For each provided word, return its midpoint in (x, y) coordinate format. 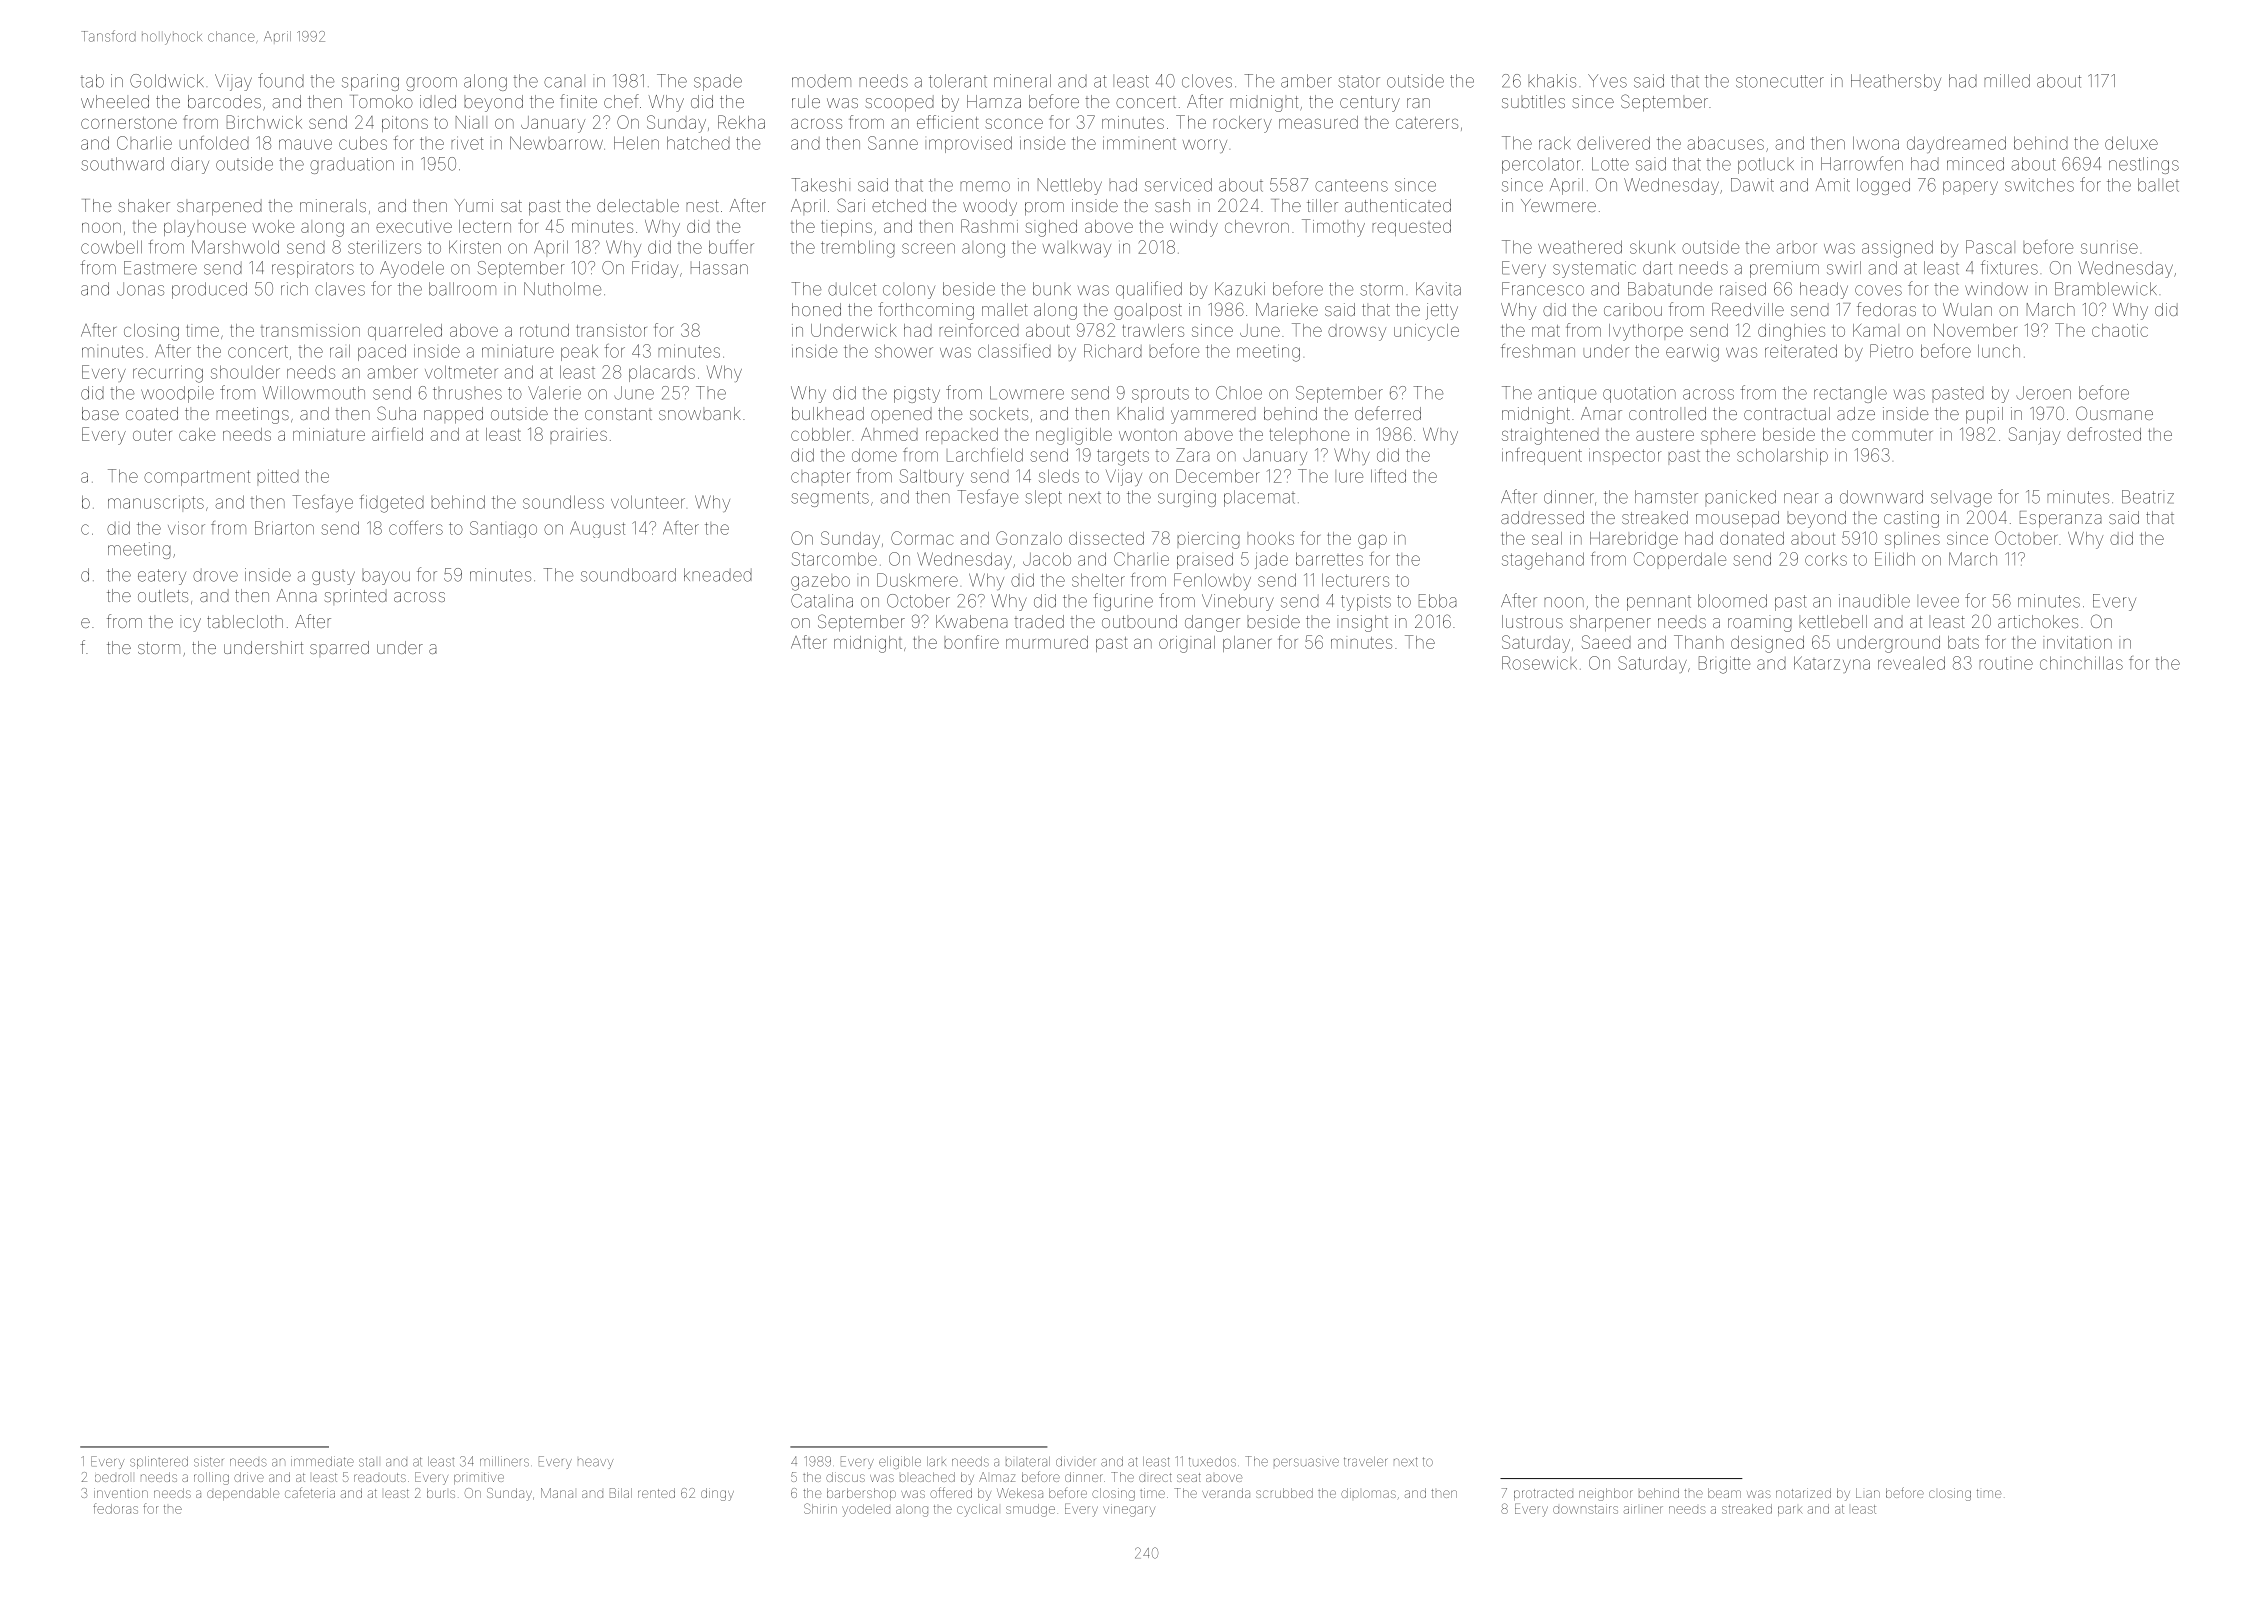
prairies (578, 436)
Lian (1868, 1493)
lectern (485, 226)
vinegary (1129, 1510)
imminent (1139, 143)
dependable (243, 1494)
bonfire (971, 642)
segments (830, 499)
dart (1657, 268)
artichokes (2038, 621)
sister (208, 1461)
